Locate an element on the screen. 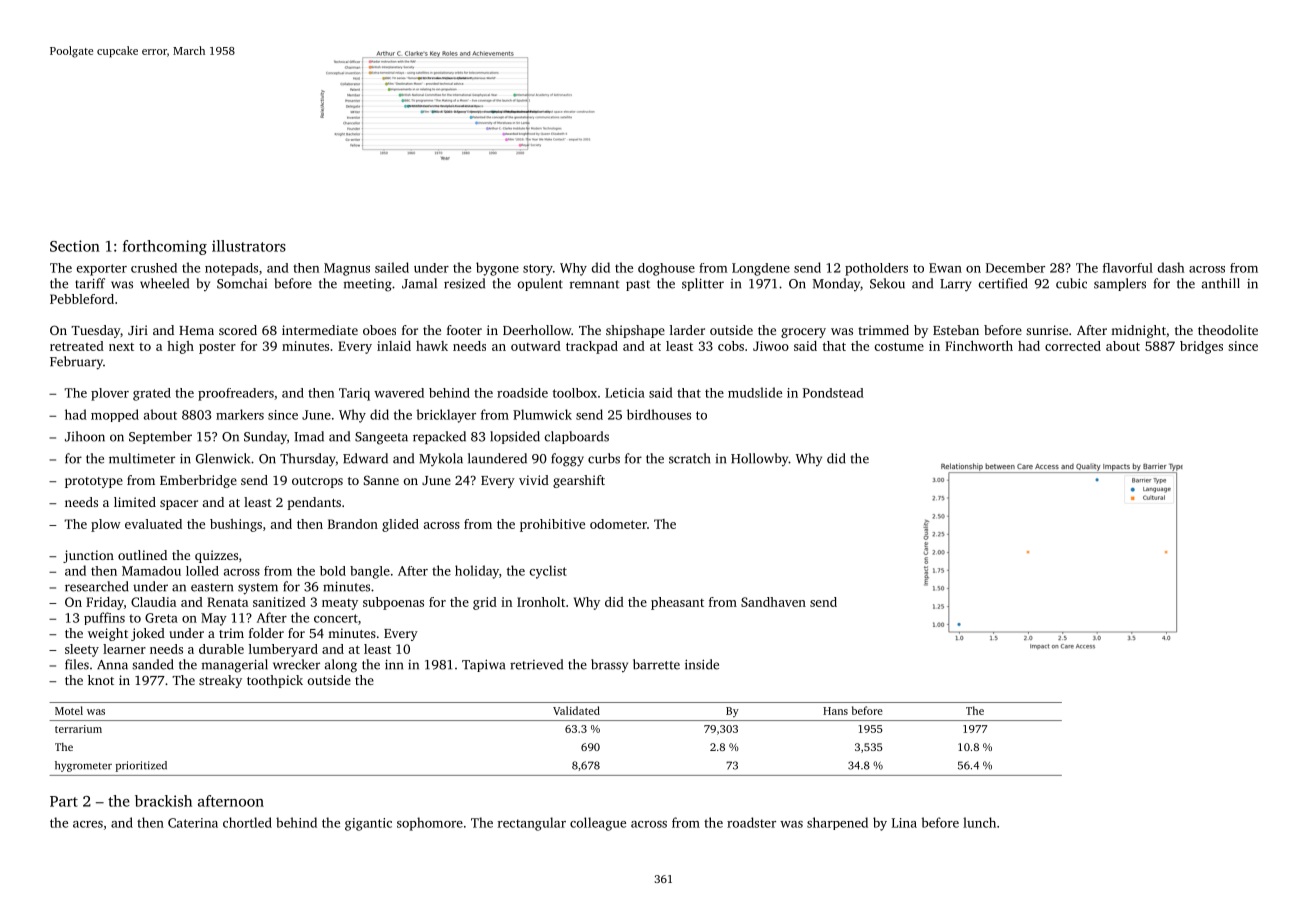  story is located at coordinates (538, 270).
